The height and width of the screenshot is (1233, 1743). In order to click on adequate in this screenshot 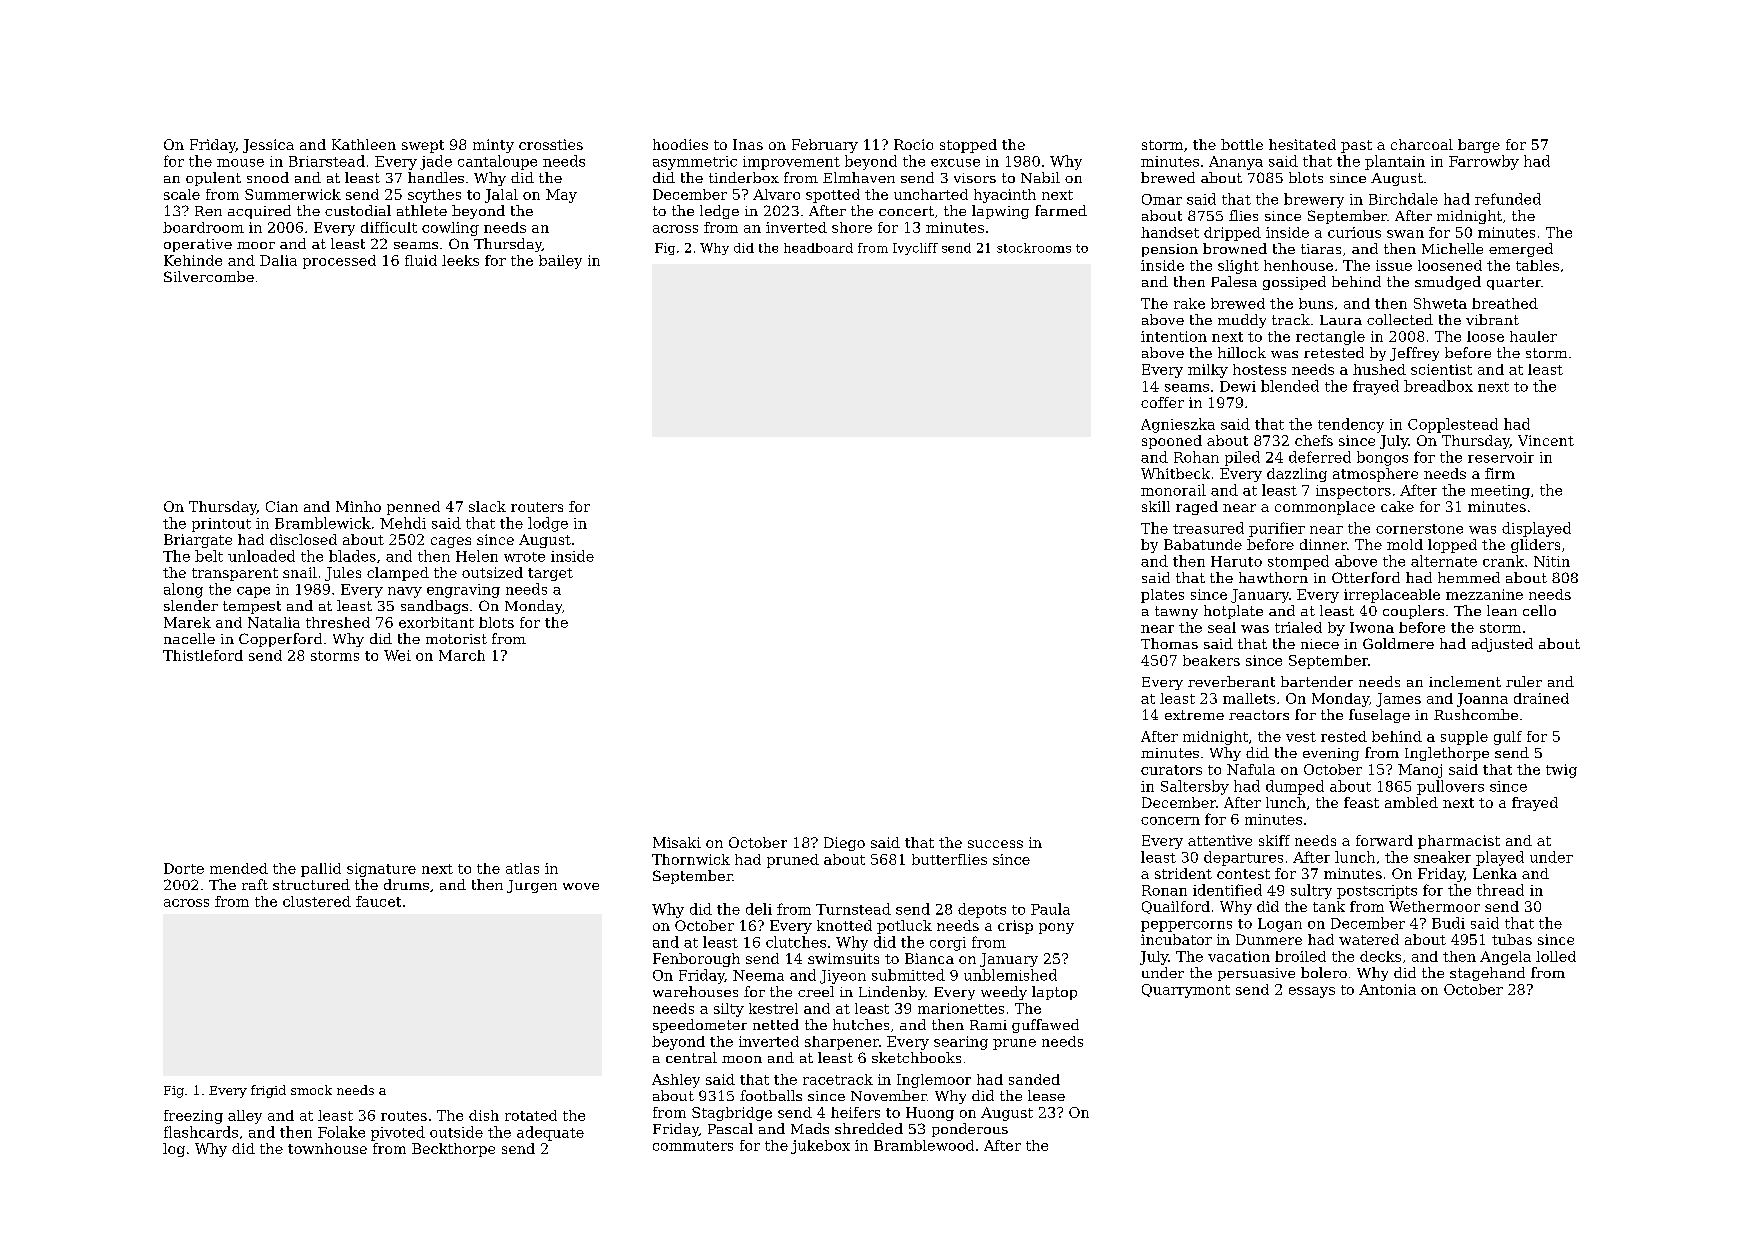, I will do `click(550, 1133)`.
